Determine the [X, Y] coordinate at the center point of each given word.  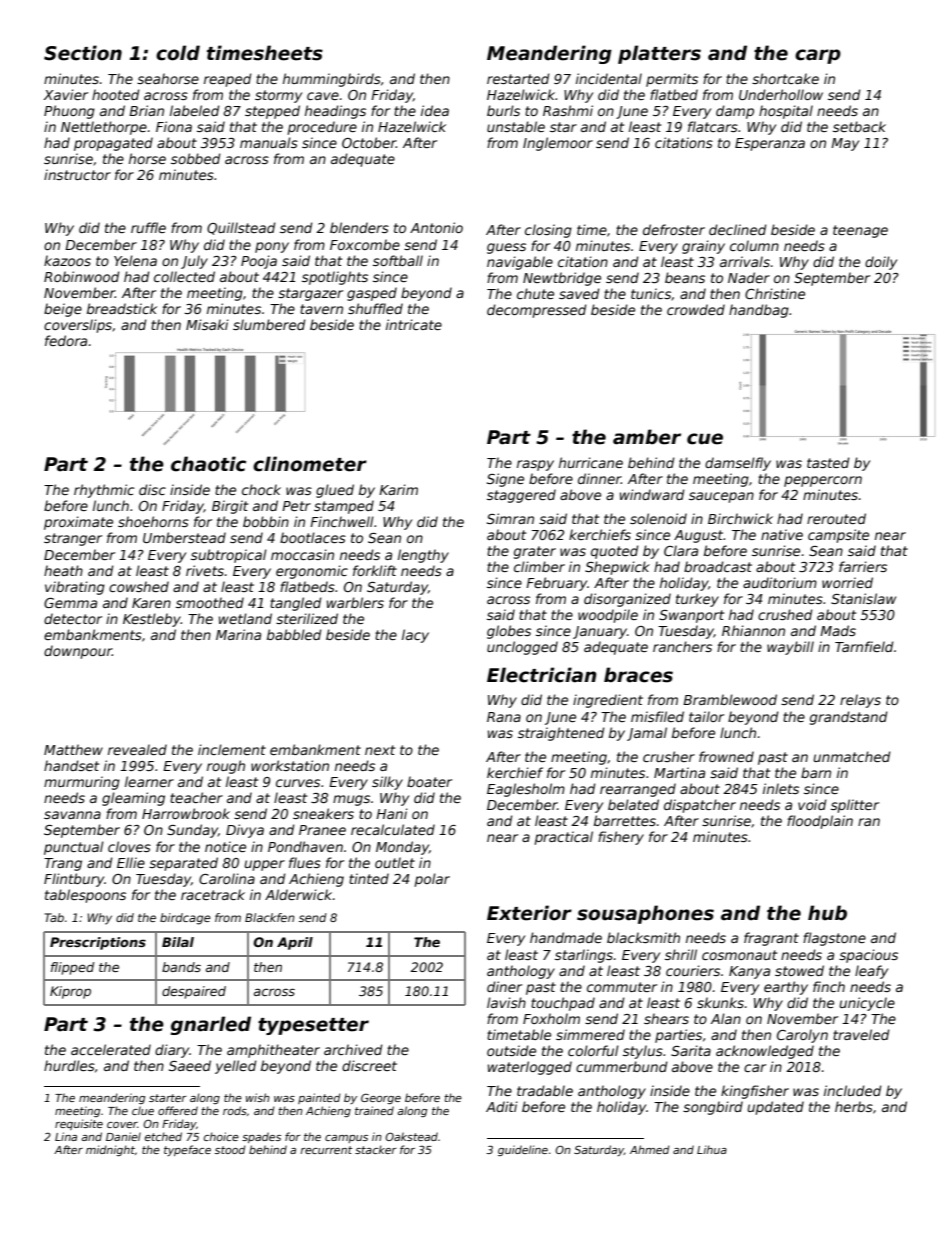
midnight [110, 1150]
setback [859, 126]
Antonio [436, 227]
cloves [129, 846]
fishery [621, 838]
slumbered [269, 324]
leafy [871, 972]
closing [548, 231]
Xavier [65, 94]
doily [881, 263]
